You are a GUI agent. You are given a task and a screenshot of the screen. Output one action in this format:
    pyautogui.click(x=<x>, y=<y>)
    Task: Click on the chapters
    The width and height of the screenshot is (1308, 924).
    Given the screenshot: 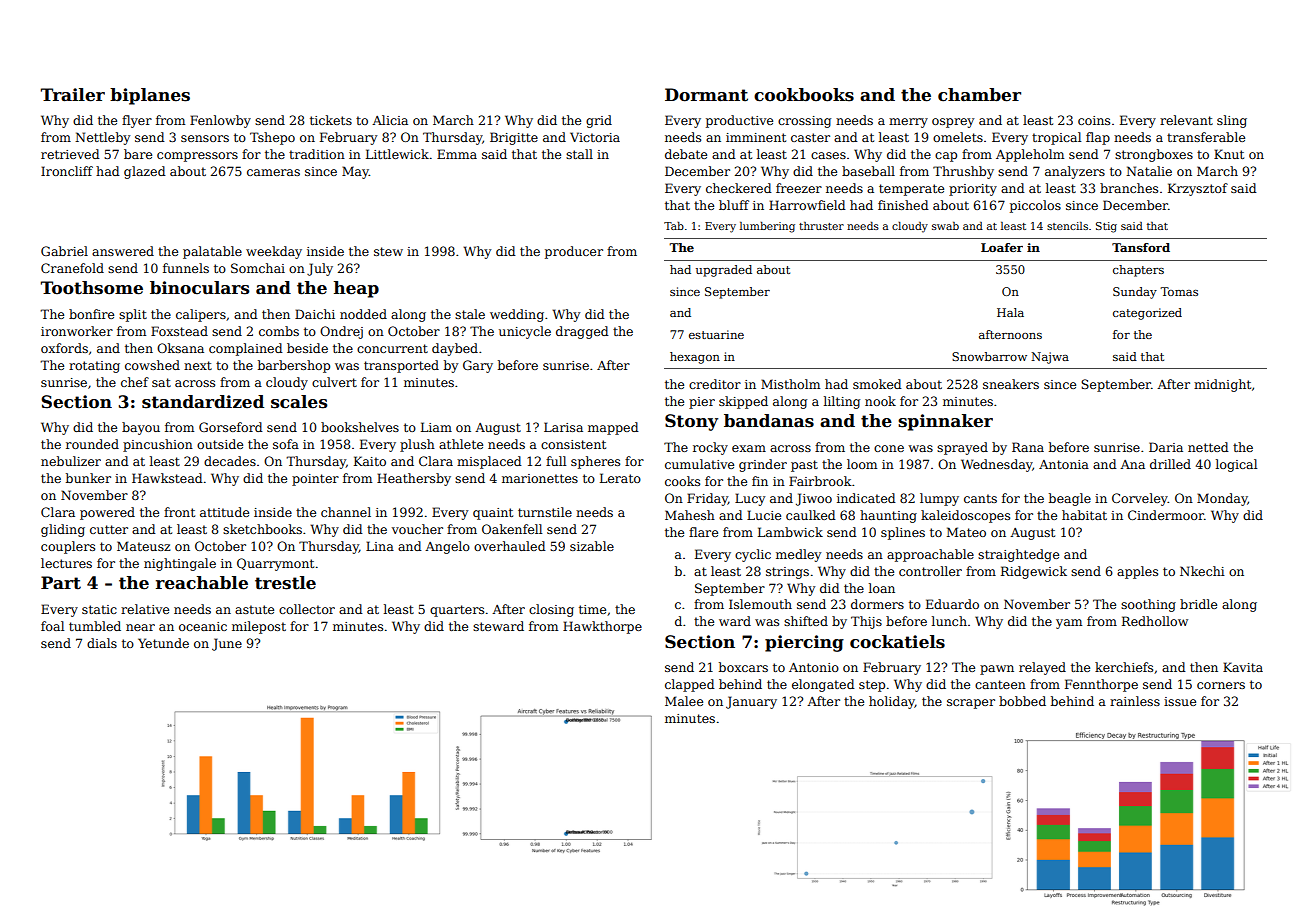 What is the action you would take?
    pyautogui.click(x=1138, y=271)
